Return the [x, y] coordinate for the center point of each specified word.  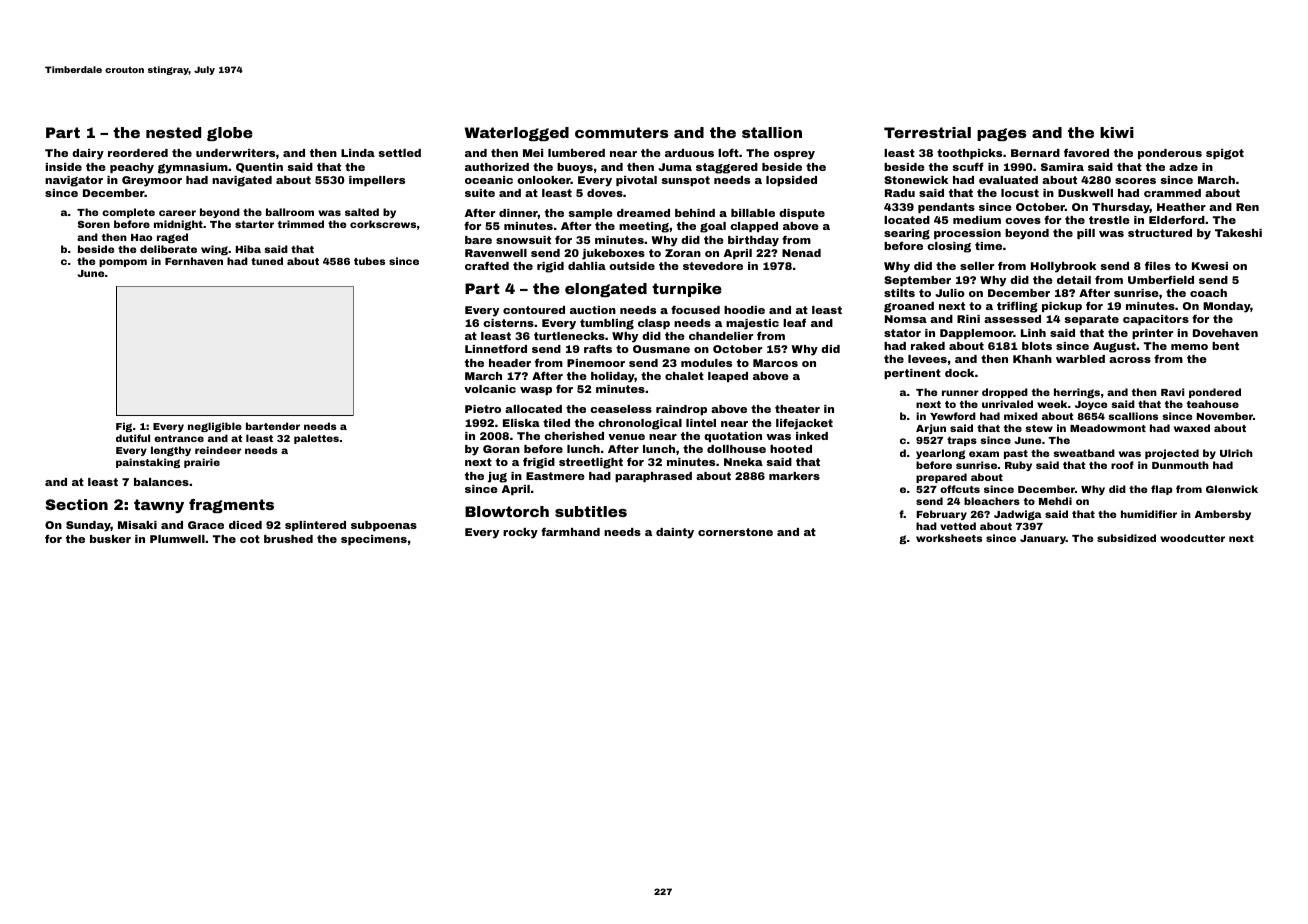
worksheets [949, 538]
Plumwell [177, 539]
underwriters [235, 153]
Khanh [1032, 359]
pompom [123, 263]
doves [605, 193]
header [510, 363]
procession [967, 234]
